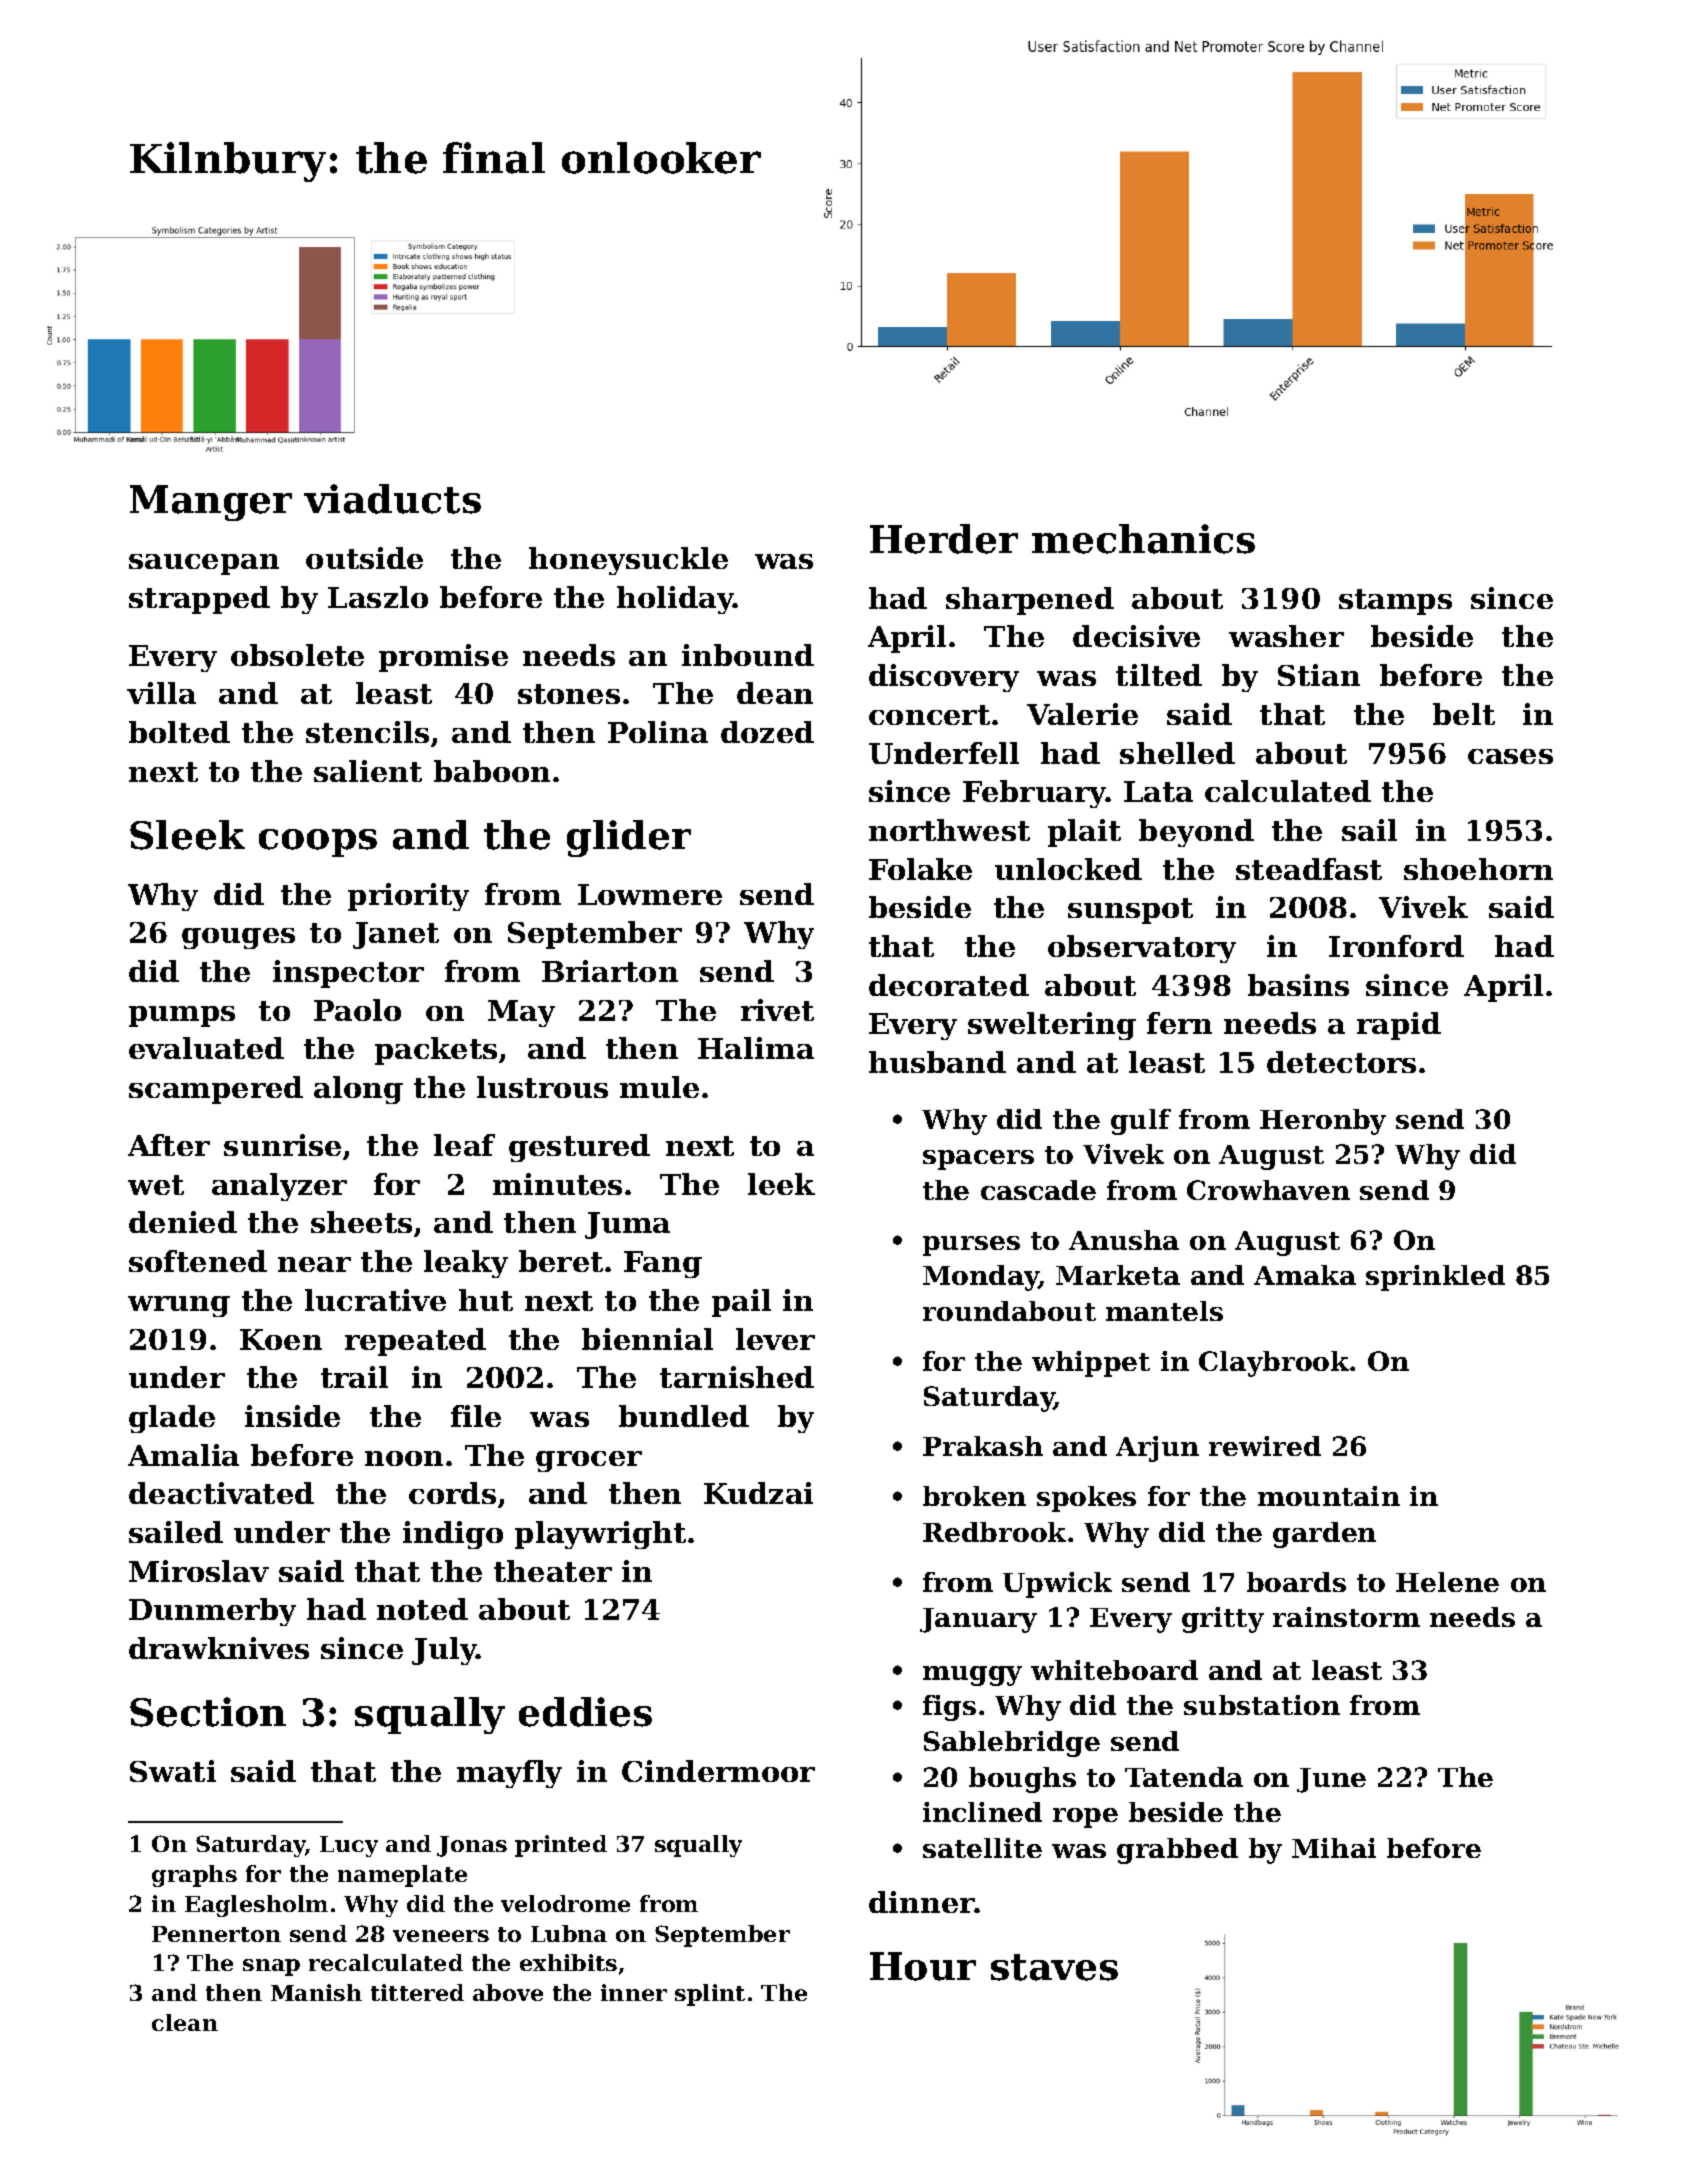 The height and width of the image is (2178, 1683). Describe the element at coordinates (211, 503) in the image. I see `Manger` at that location.
